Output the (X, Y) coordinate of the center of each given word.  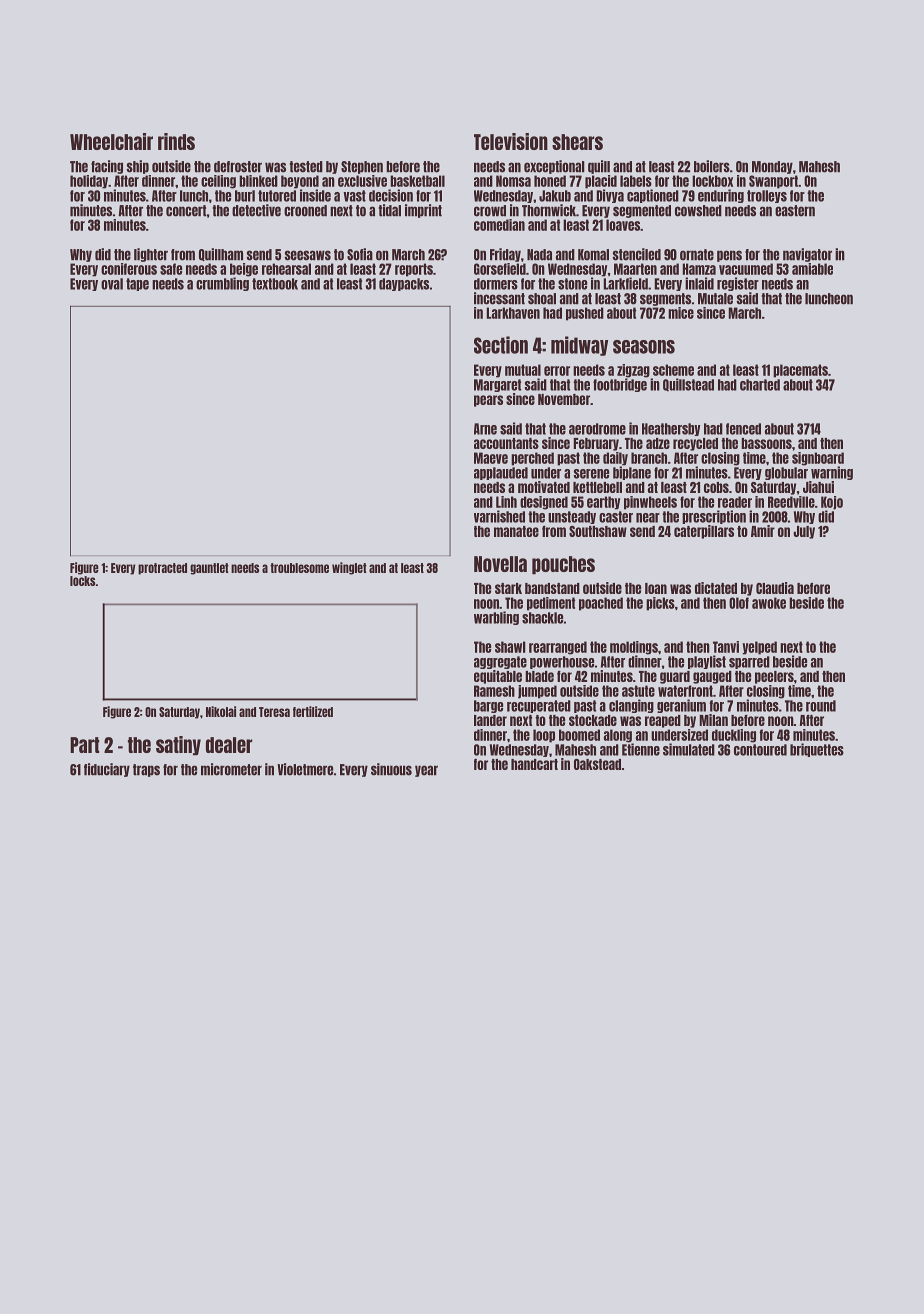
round (821, 706)
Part (84, 745)
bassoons (766, 443)
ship (138, 167)
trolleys (767, 196)
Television (511, 141)
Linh (506, 502)
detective (256, 210)
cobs (716, 487)
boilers (712, 166)
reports (414, 270)
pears (488, 401)
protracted (162, 569)
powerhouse (562, 662)
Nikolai (221, 711)
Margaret (497, 385)
